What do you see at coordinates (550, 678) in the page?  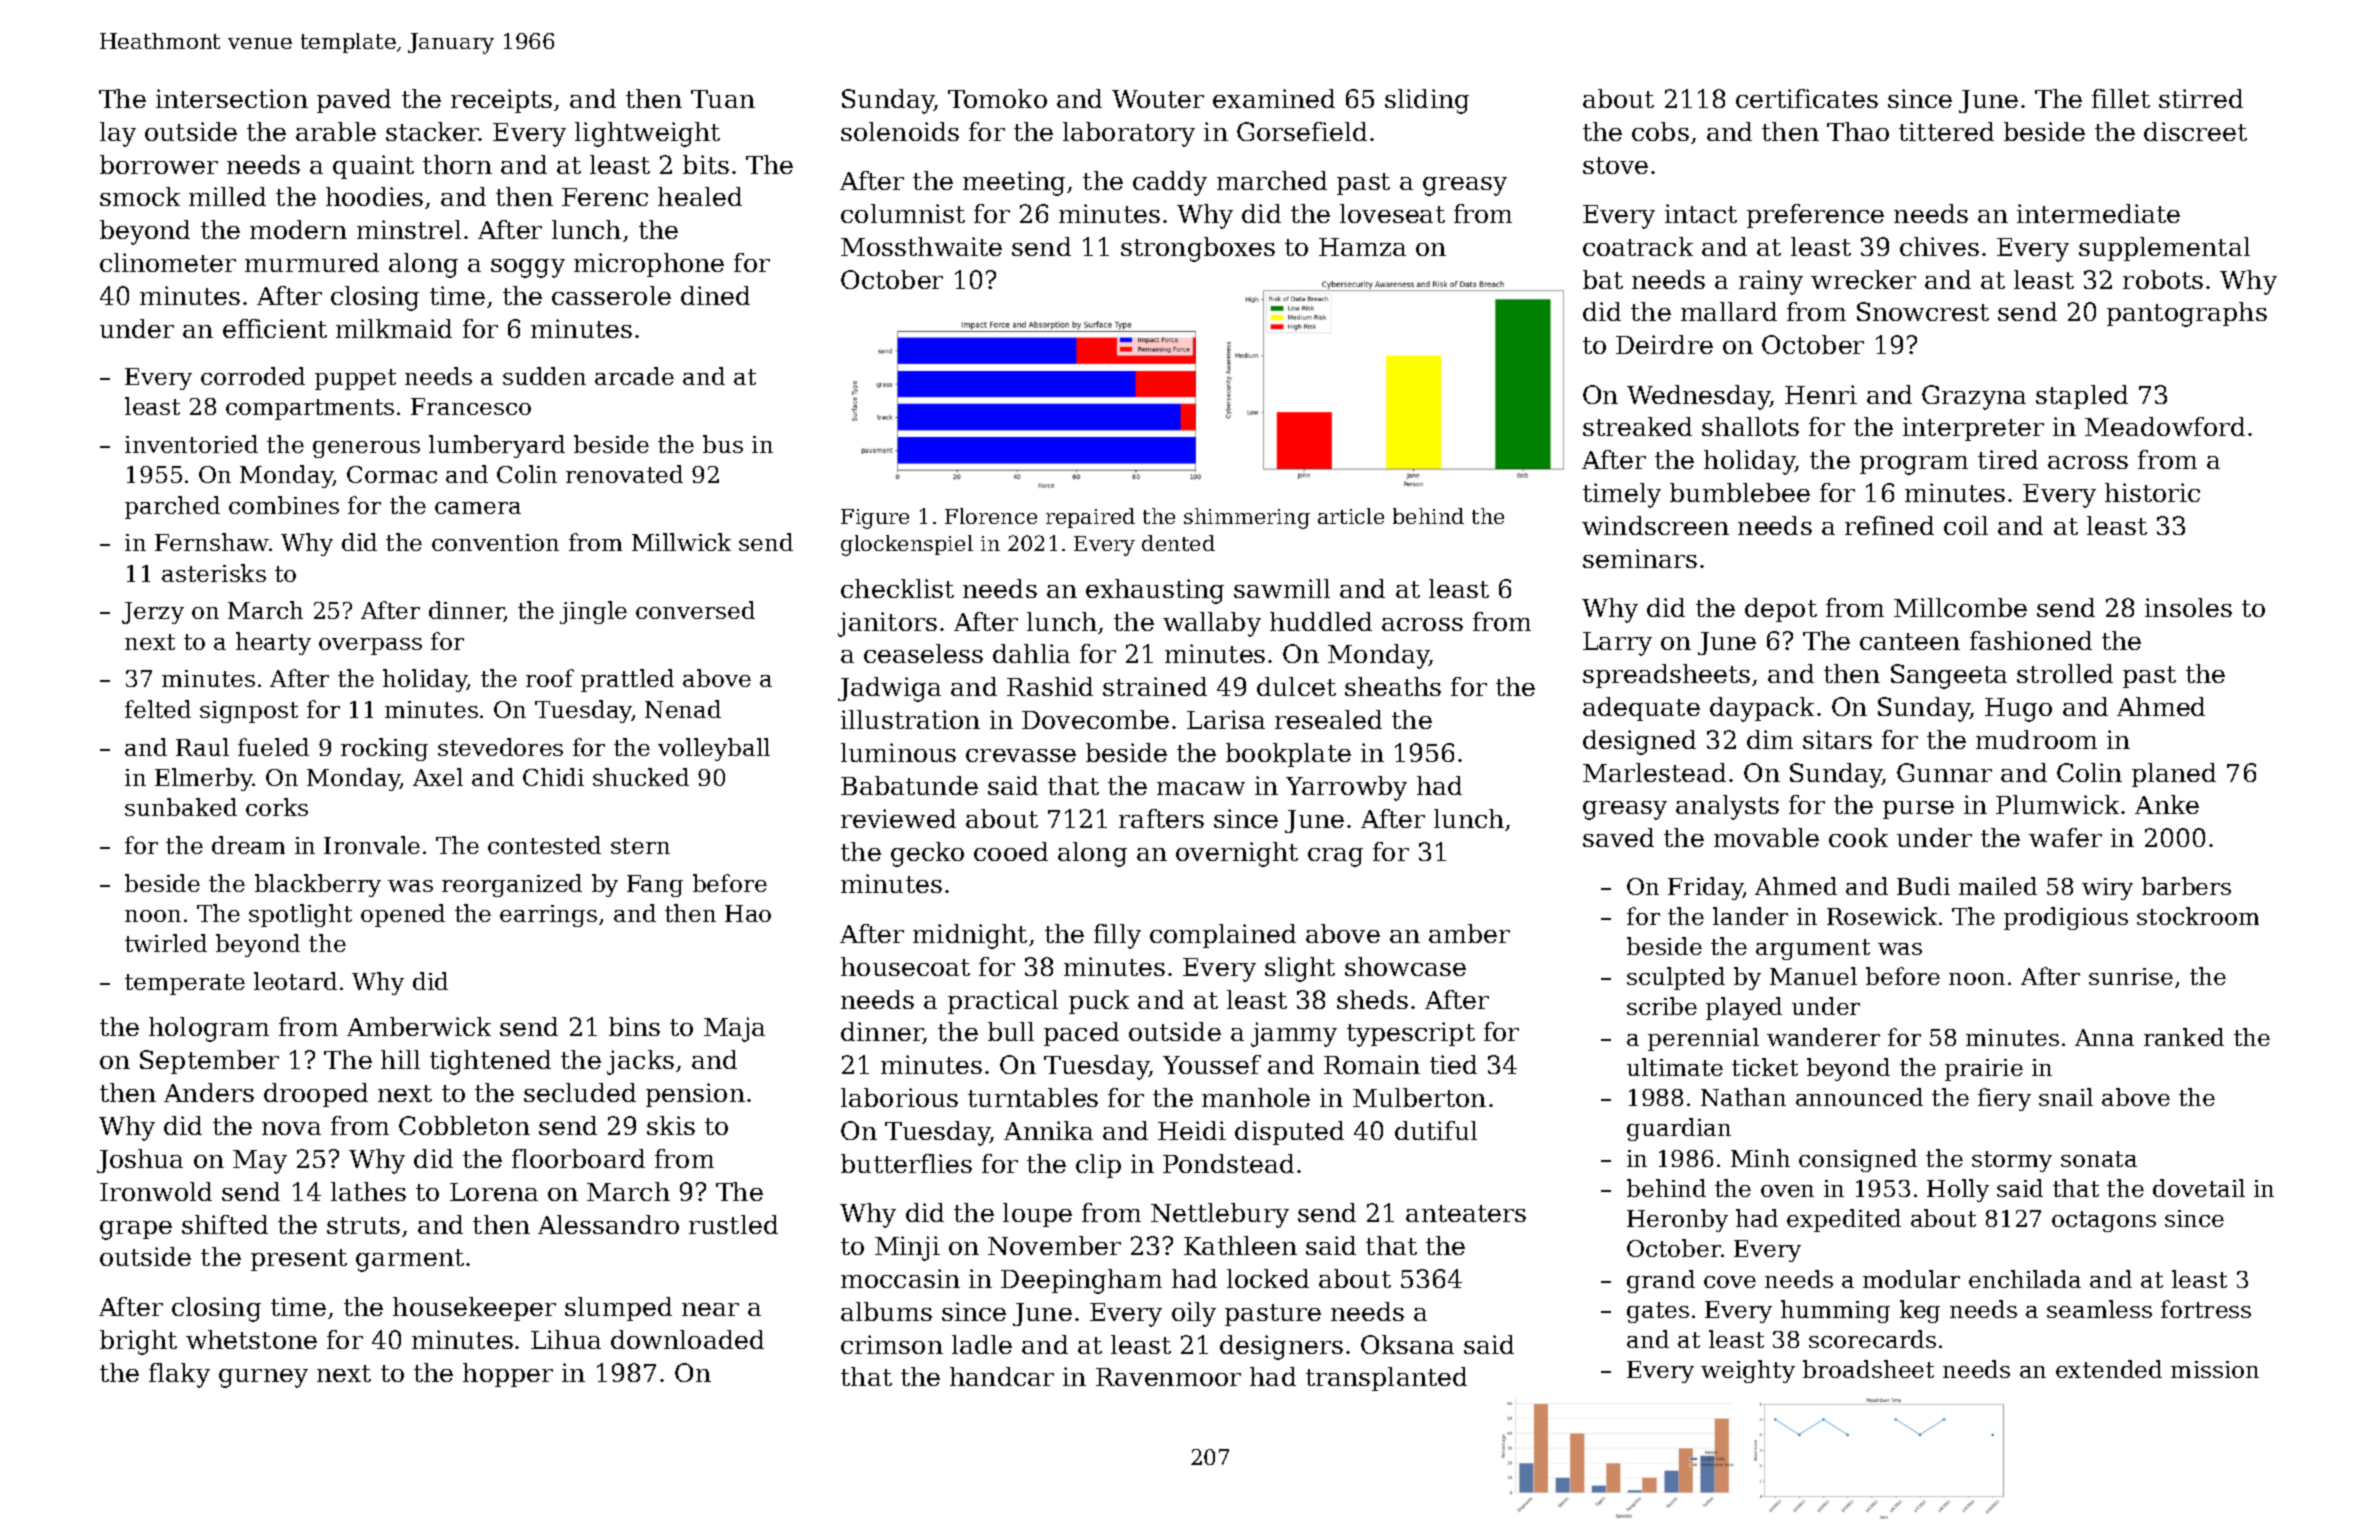 I see `roof` at bounding box center [550, 678].
